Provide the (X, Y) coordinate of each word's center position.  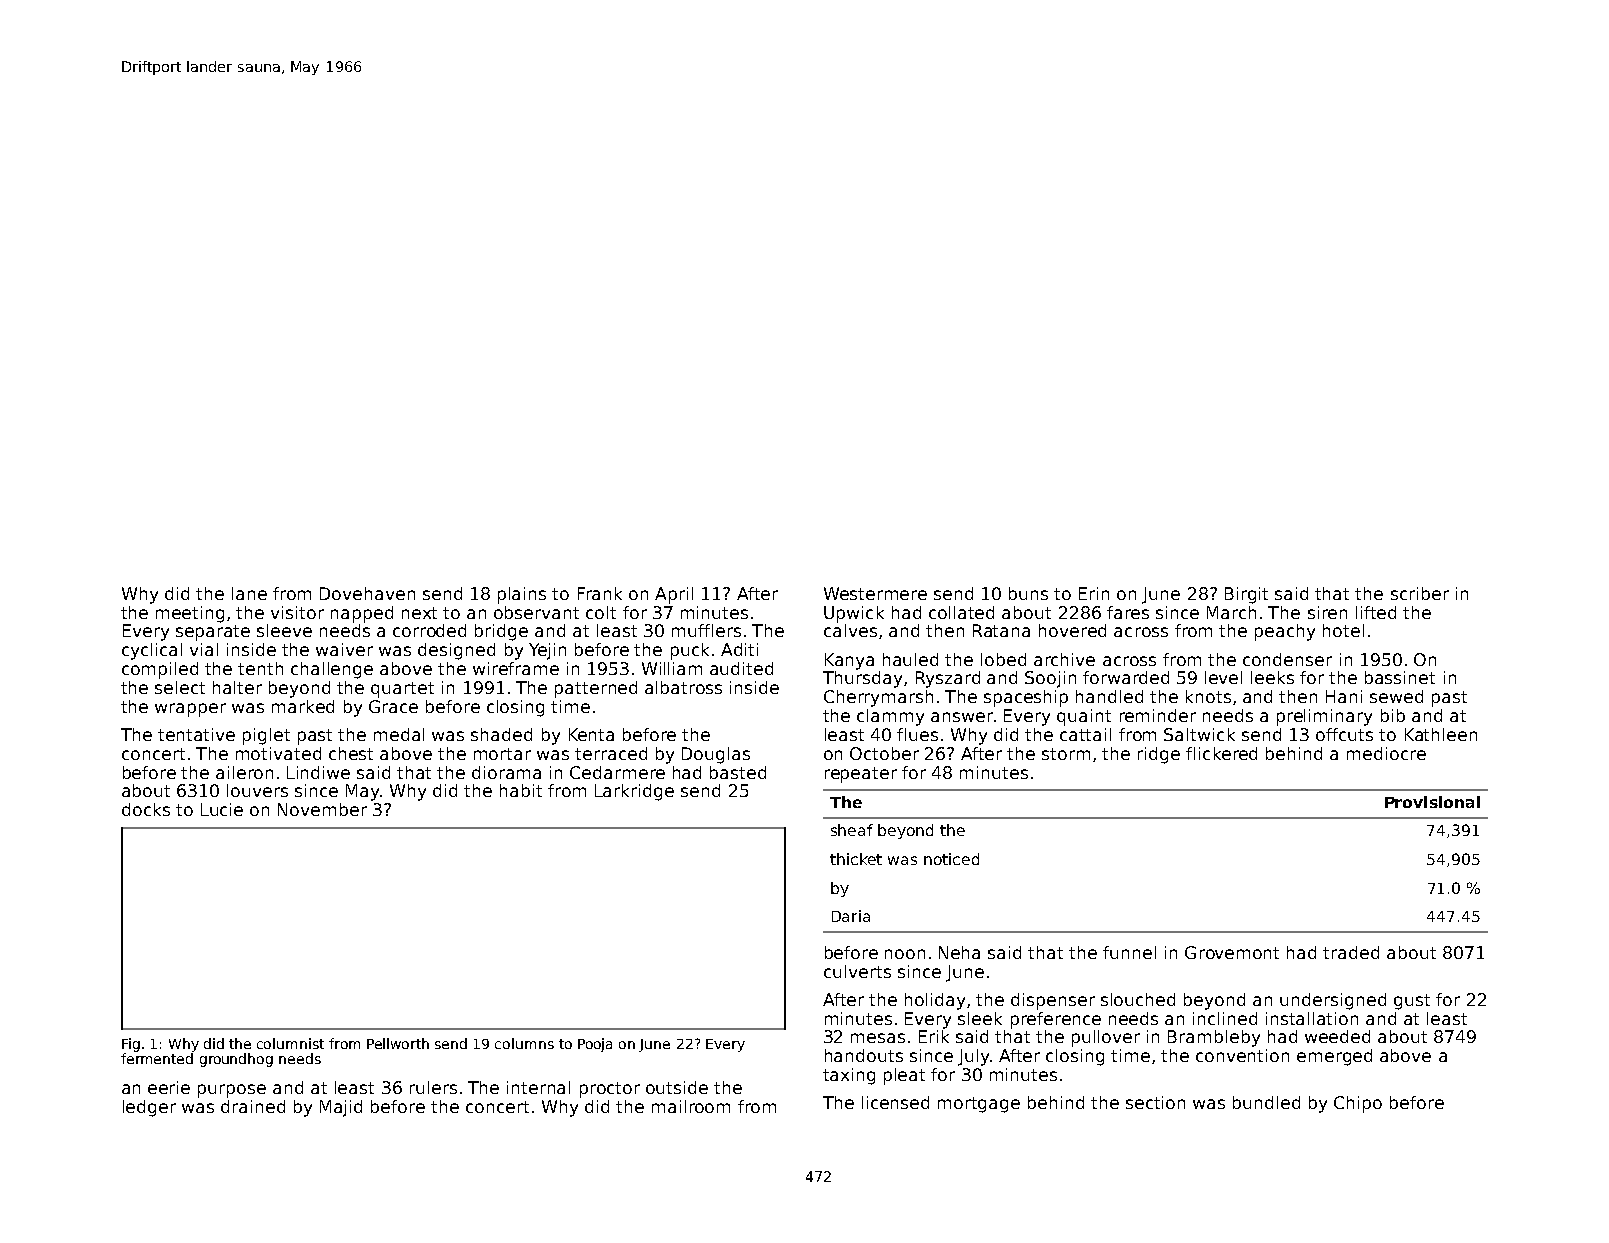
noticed (951, 859)
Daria (851, 916)
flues (917, 734)
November (322, 809)
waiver (344, 649)
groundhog (236, 1060)
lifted (1376, 612)
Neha (959, 952)
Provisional (1432, 802)
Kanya (849, 661)
